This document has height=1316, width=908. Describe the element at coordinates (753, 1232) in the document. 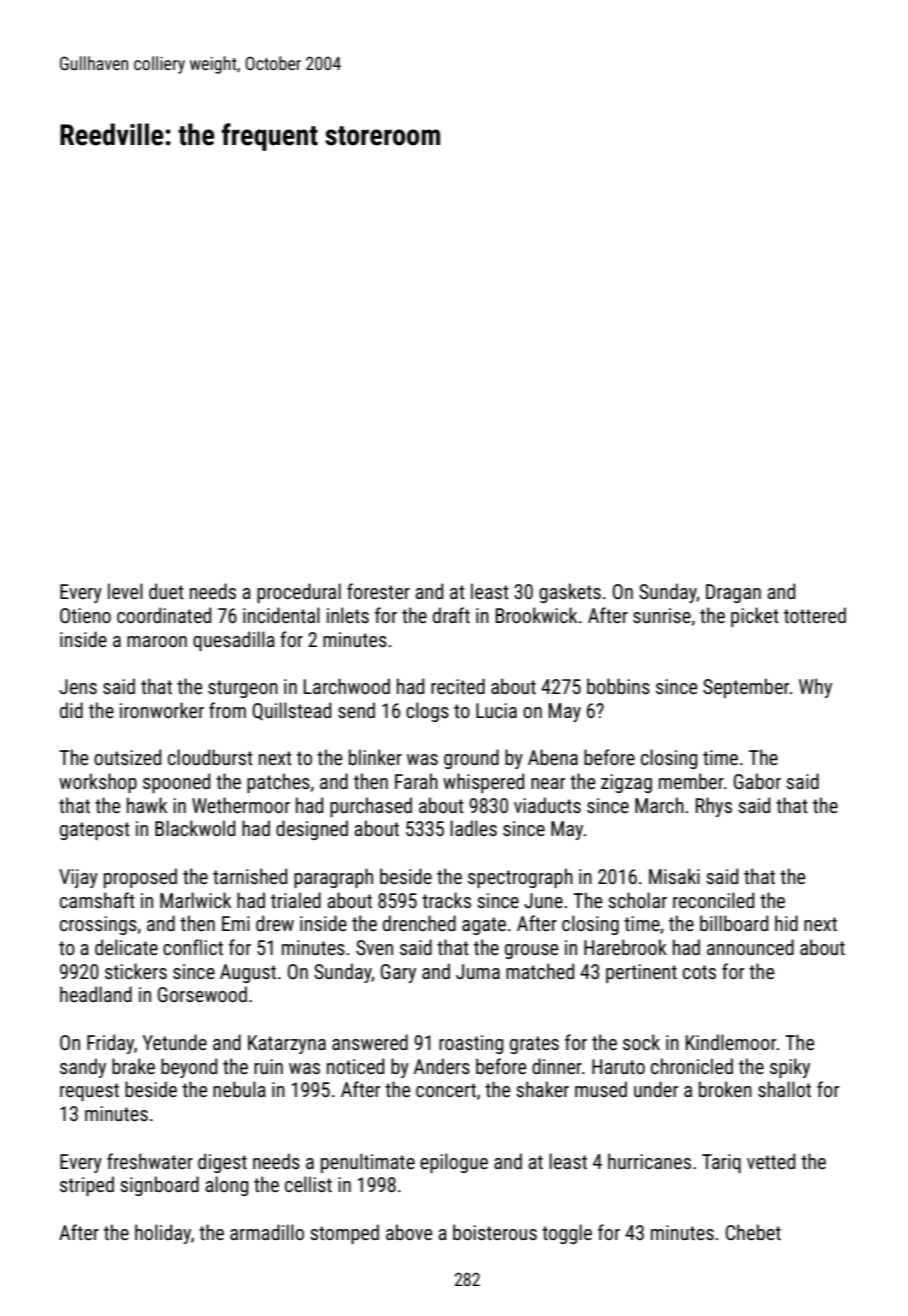

I see `Chebet` at that location.
